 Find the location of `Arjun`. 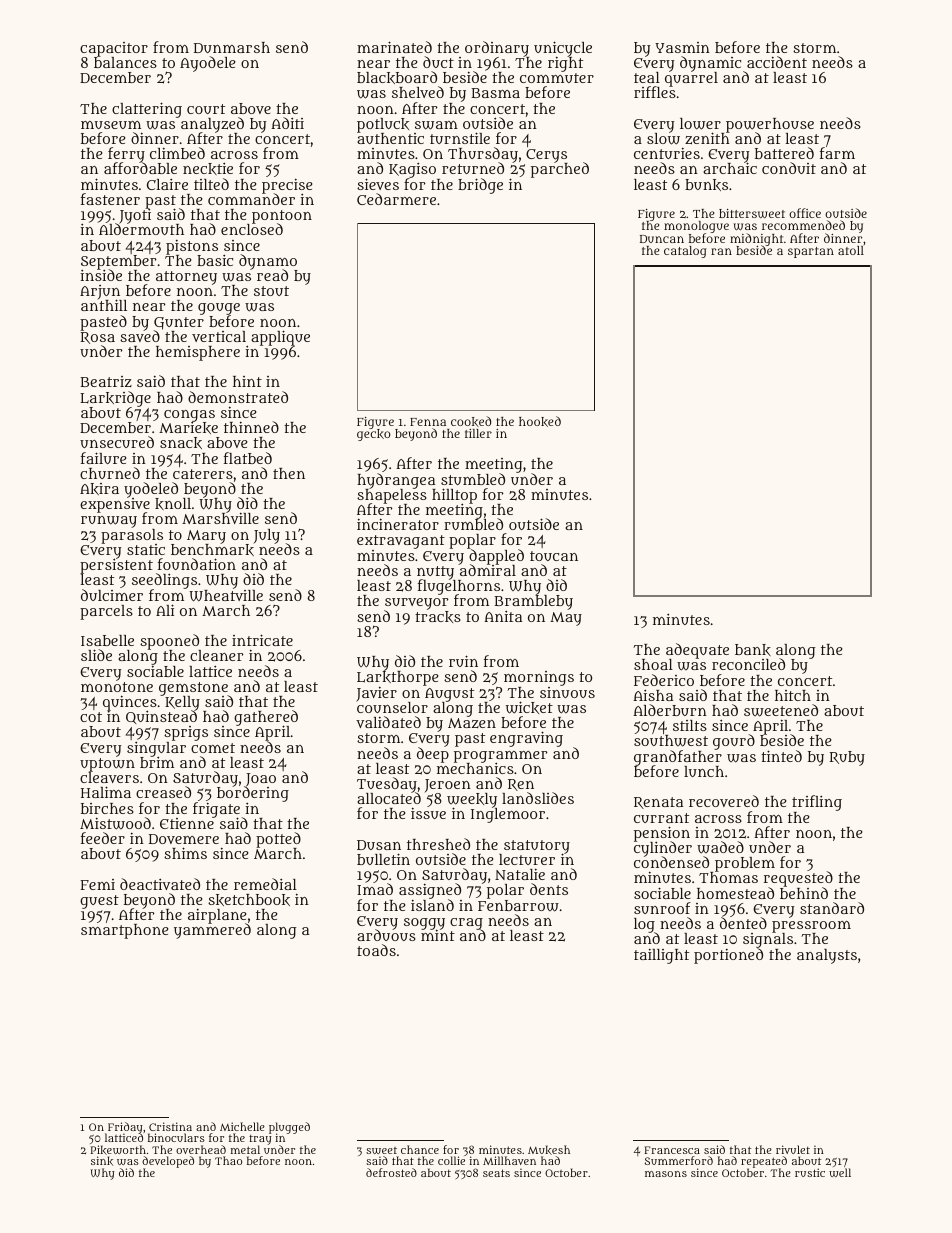

Arjun is located at coordinates (100, 292).
